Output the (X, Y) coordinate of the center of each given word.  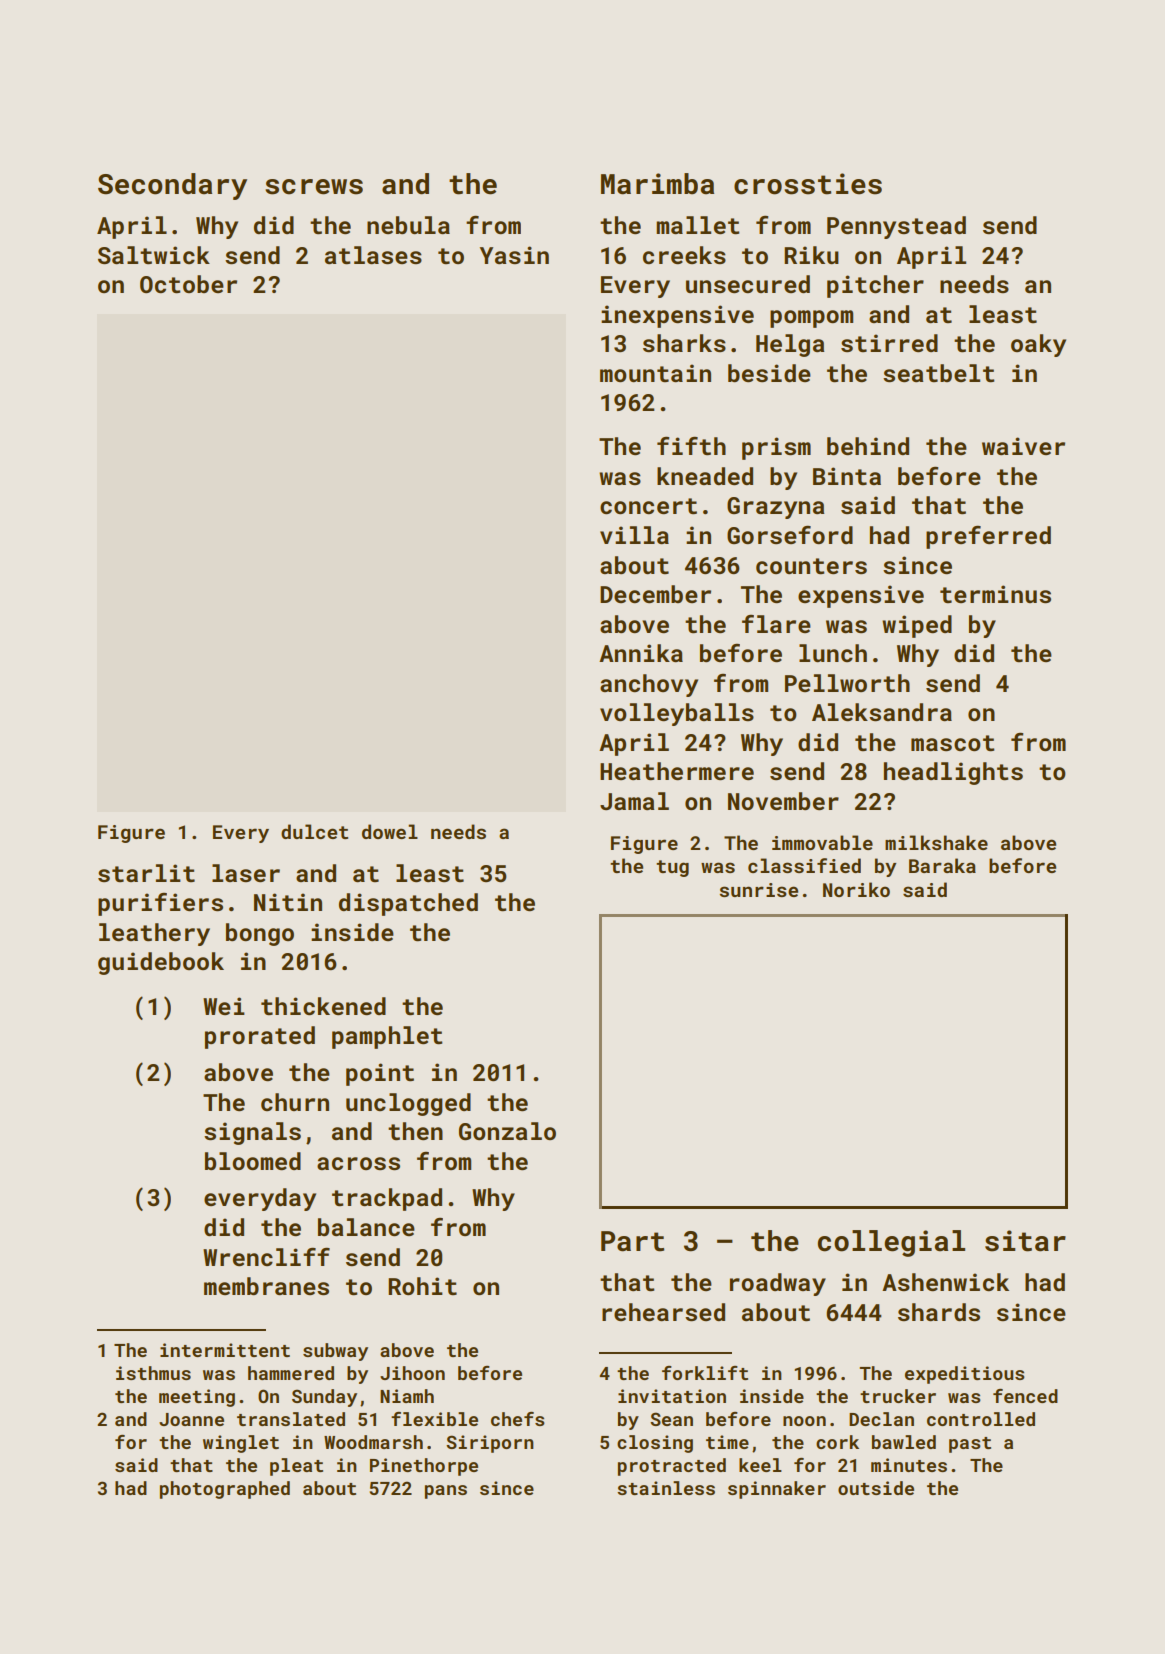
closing (655, 1444)
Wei (224, 1006)
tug (672, 868)
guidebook (161, 963)
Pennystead (896, 227)
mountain (655, 373)
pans (446, 1492)
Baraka (942, 865)
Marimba (657, 184)
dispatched (408, 904)
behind (868, 446)
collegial (891, 1243)
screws (314, 187)
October (188, 284)
